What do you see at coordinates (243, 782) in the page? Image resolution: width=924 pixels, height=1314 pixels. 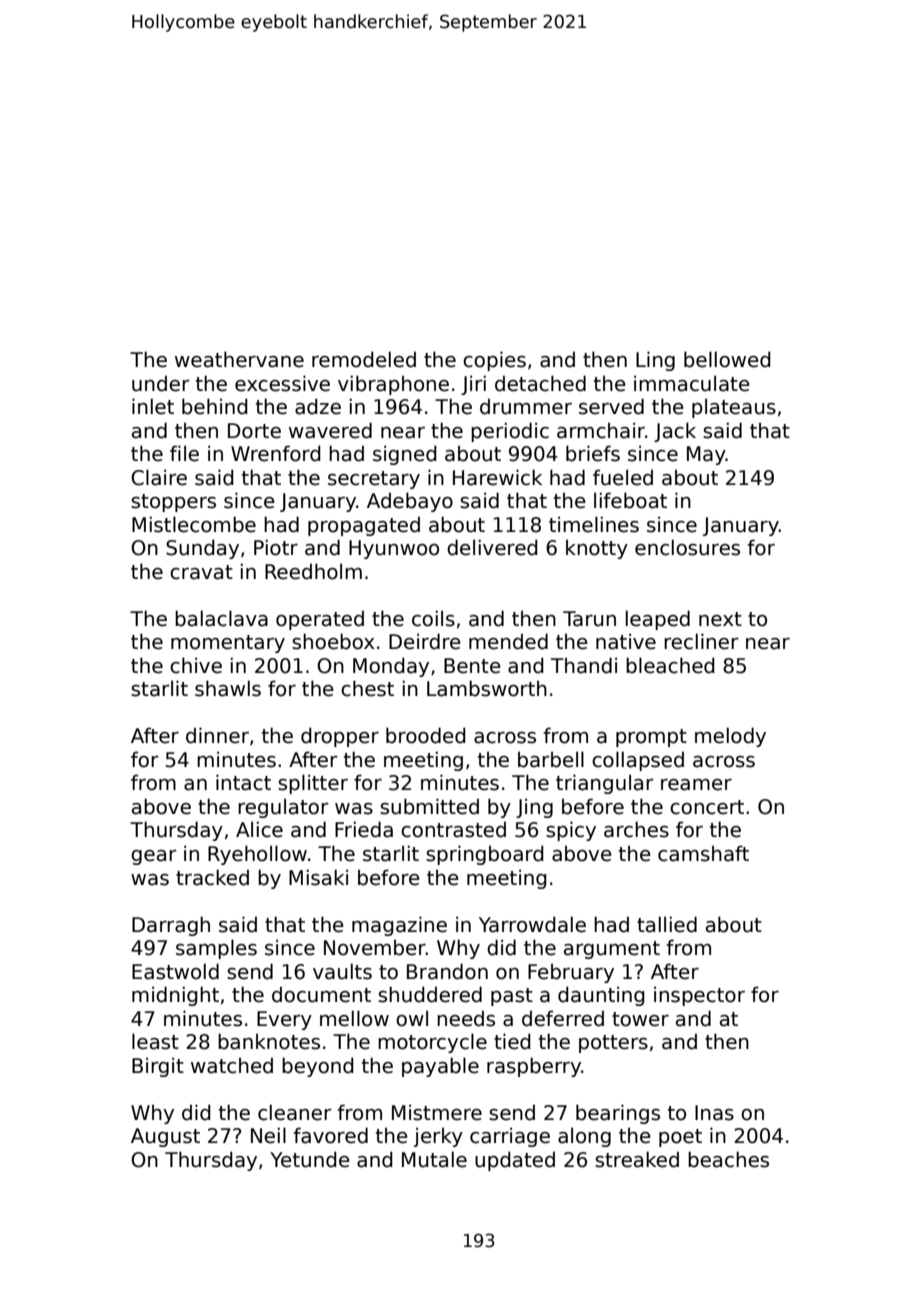 I see `intact` at bounding box center [243, 782].
